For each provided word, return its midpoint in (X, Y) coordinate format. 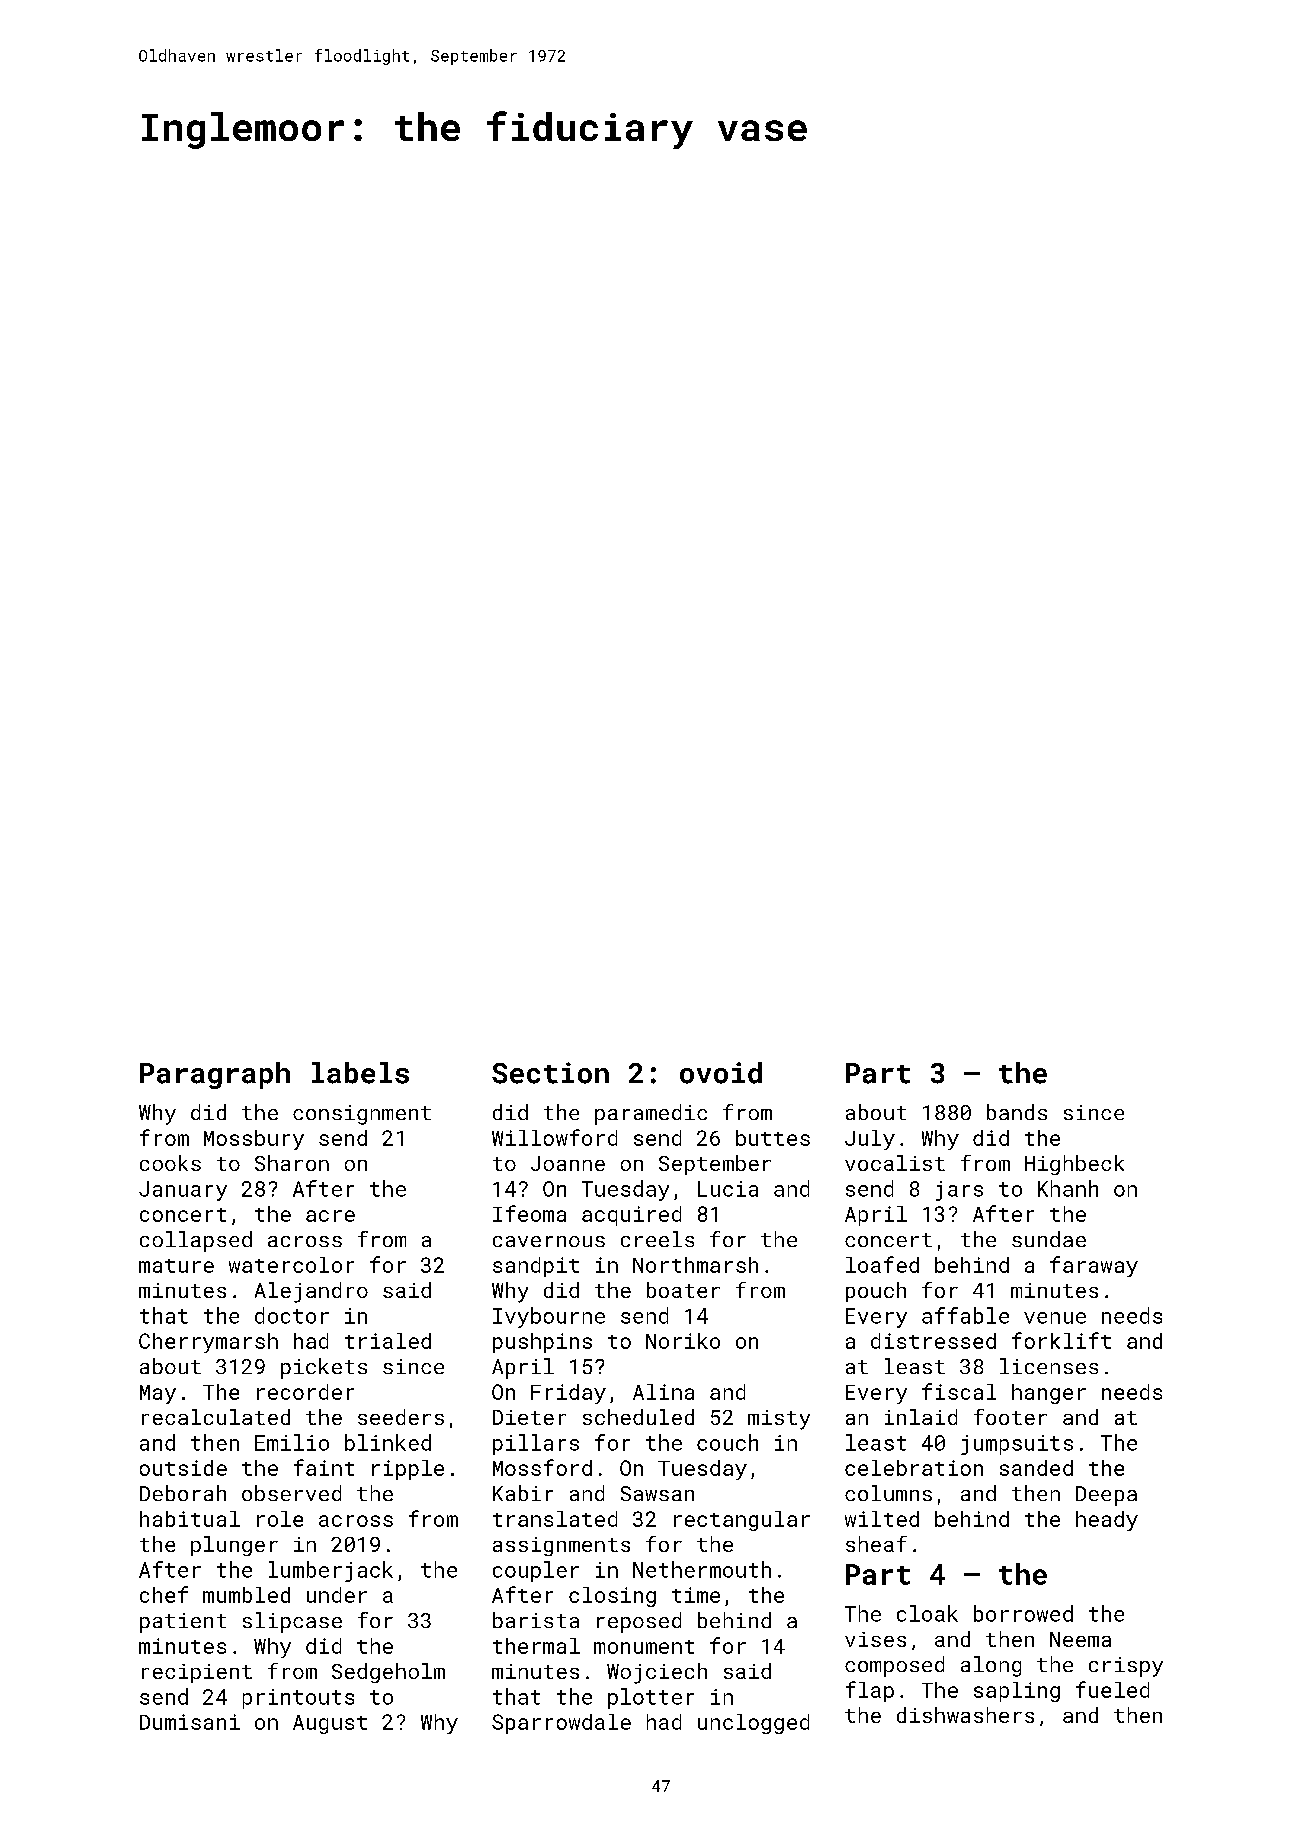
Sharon (292, 1163)
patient (183, 1623)
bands (1017, 1112)
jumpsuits (1017, 1445)
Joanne (568, 1163)
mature (176, 1266)
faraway (1094, 1266)
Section (550, 1073)
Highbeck (1074, 1165)
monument (644, 1647)
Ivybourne (549, 1317)
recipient (197, 1673)
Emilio (292, 1442)
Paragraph (215, 1075)
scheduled (638, 1417)
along (991, 1666)
